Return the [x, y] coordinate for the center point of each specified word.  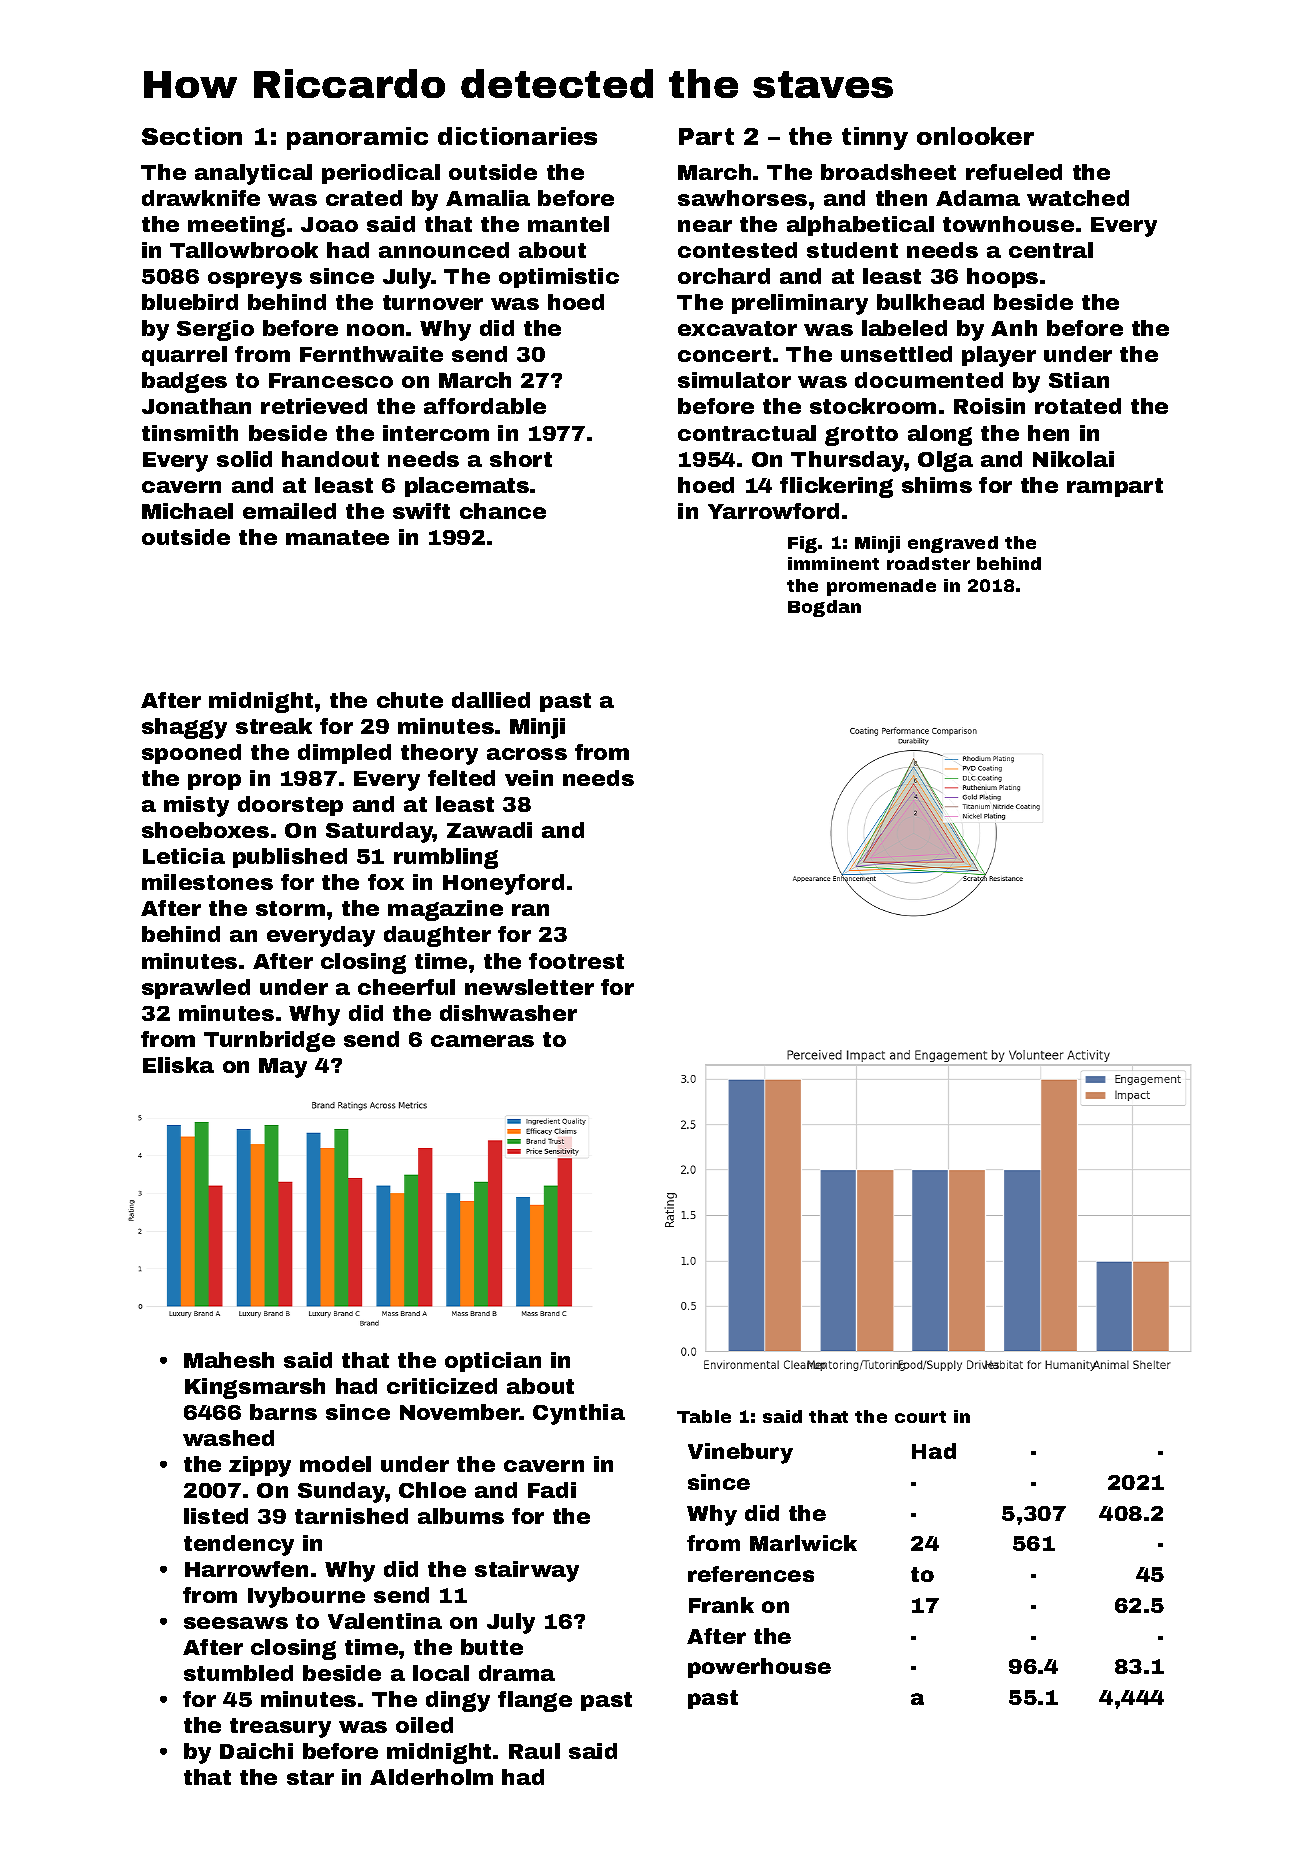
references [751, 1574]
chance [503, 511]
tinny [875, 138]
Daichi [256, 1751]
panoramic [357, 138]
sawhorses [742, 198]
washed [228, 1438]
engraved [953, 544]
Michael [187, 511]
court [920, 1417]
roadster [928, 563]
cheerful [406, 987]
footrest [576, 961]
